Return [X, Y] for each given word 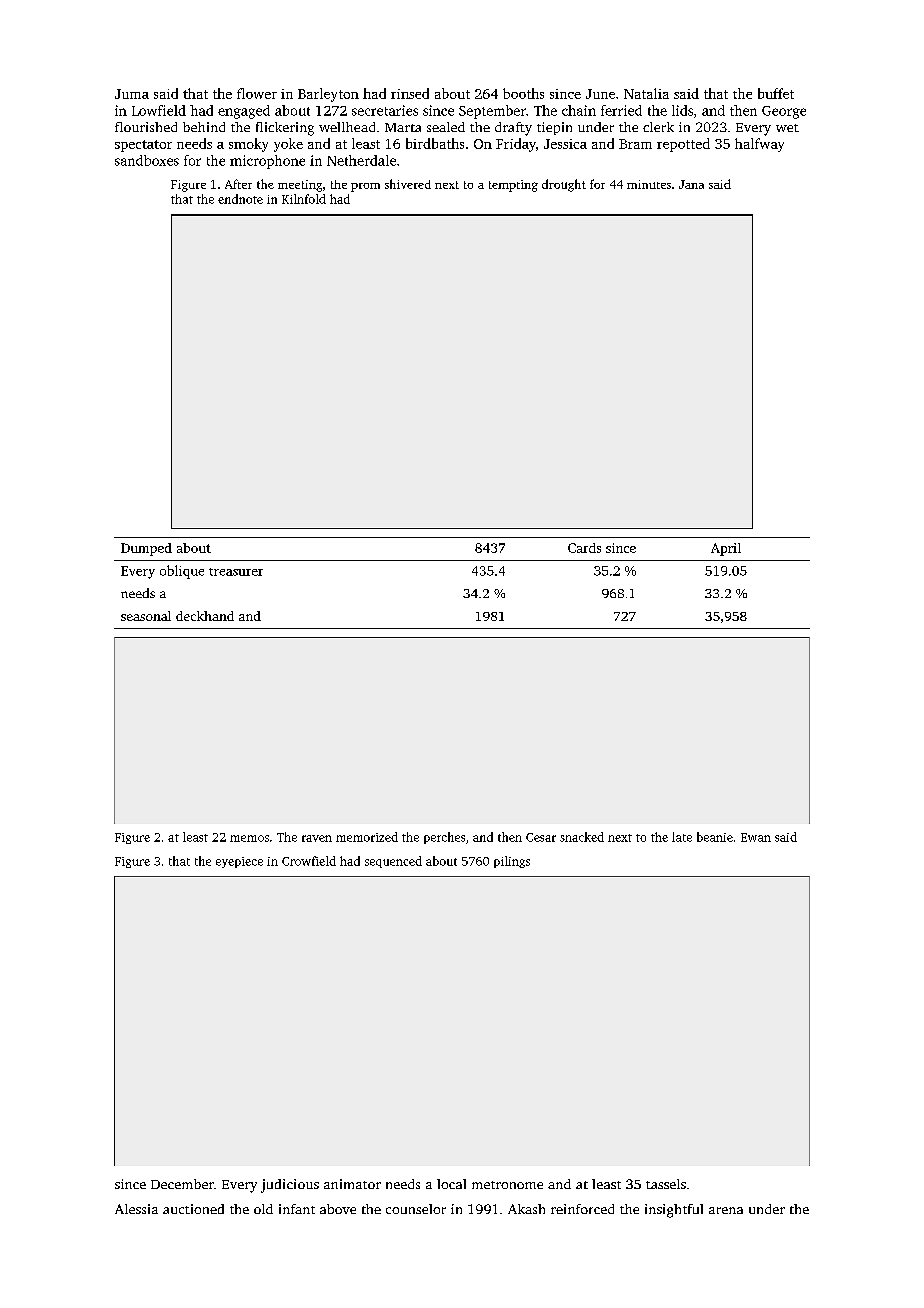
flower [257, 93]
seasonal [146, 616]
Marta [403, 127]
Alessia [136, 1209]
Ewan [756, 837]
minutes [649, 184]
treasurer [236, 572]
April [726, 549]
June [600, 94]
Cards [584, 548]
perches [444, 838]
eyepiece [239, 862]
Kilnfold [304, 199]
